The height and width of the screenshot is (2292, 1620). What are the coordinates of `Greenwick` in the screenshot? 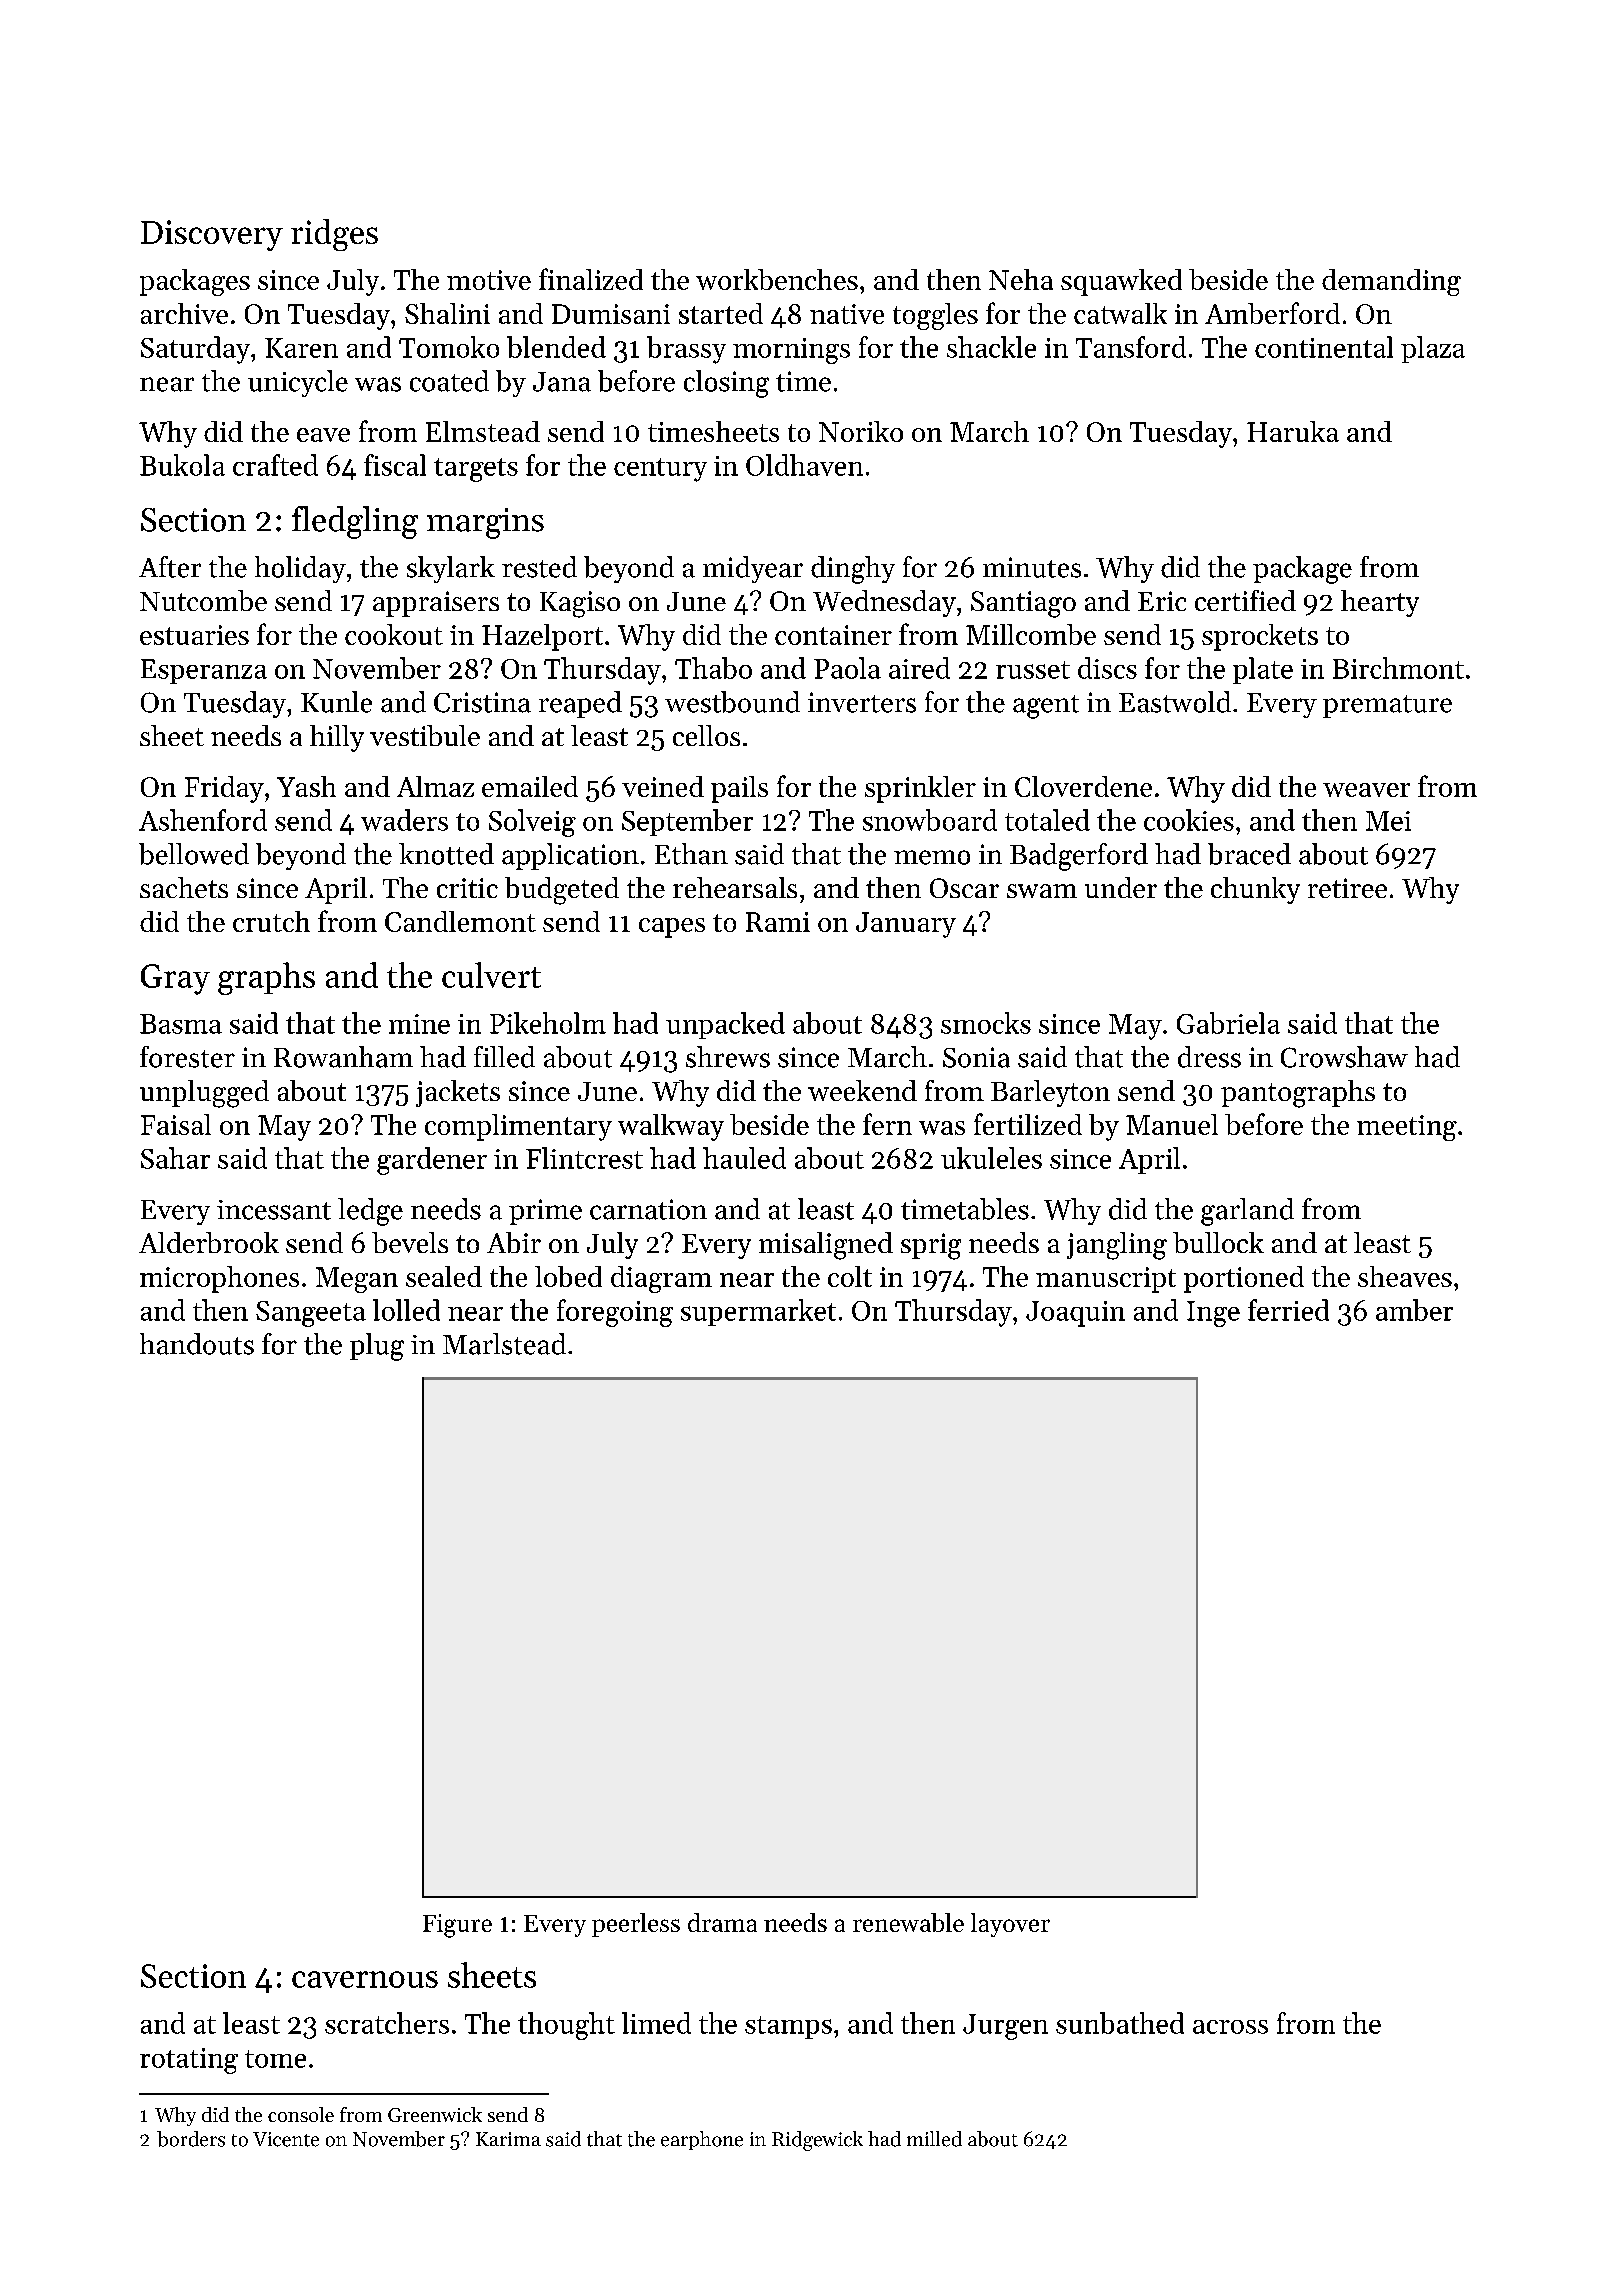 It's located at (435, 2114).
